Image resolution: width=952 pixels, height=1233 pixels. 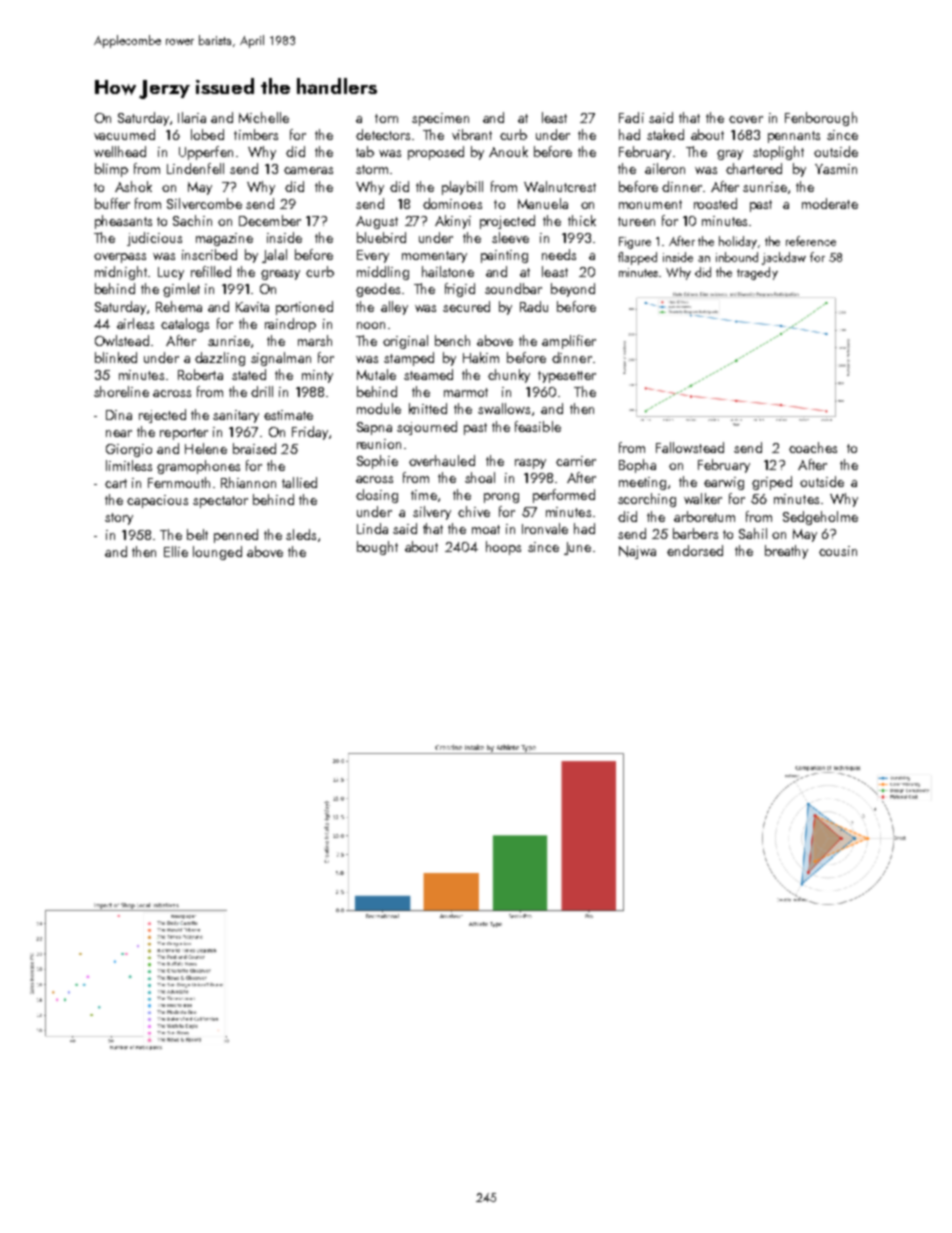 I want to click on coaches, so click(x=813, y=447).
